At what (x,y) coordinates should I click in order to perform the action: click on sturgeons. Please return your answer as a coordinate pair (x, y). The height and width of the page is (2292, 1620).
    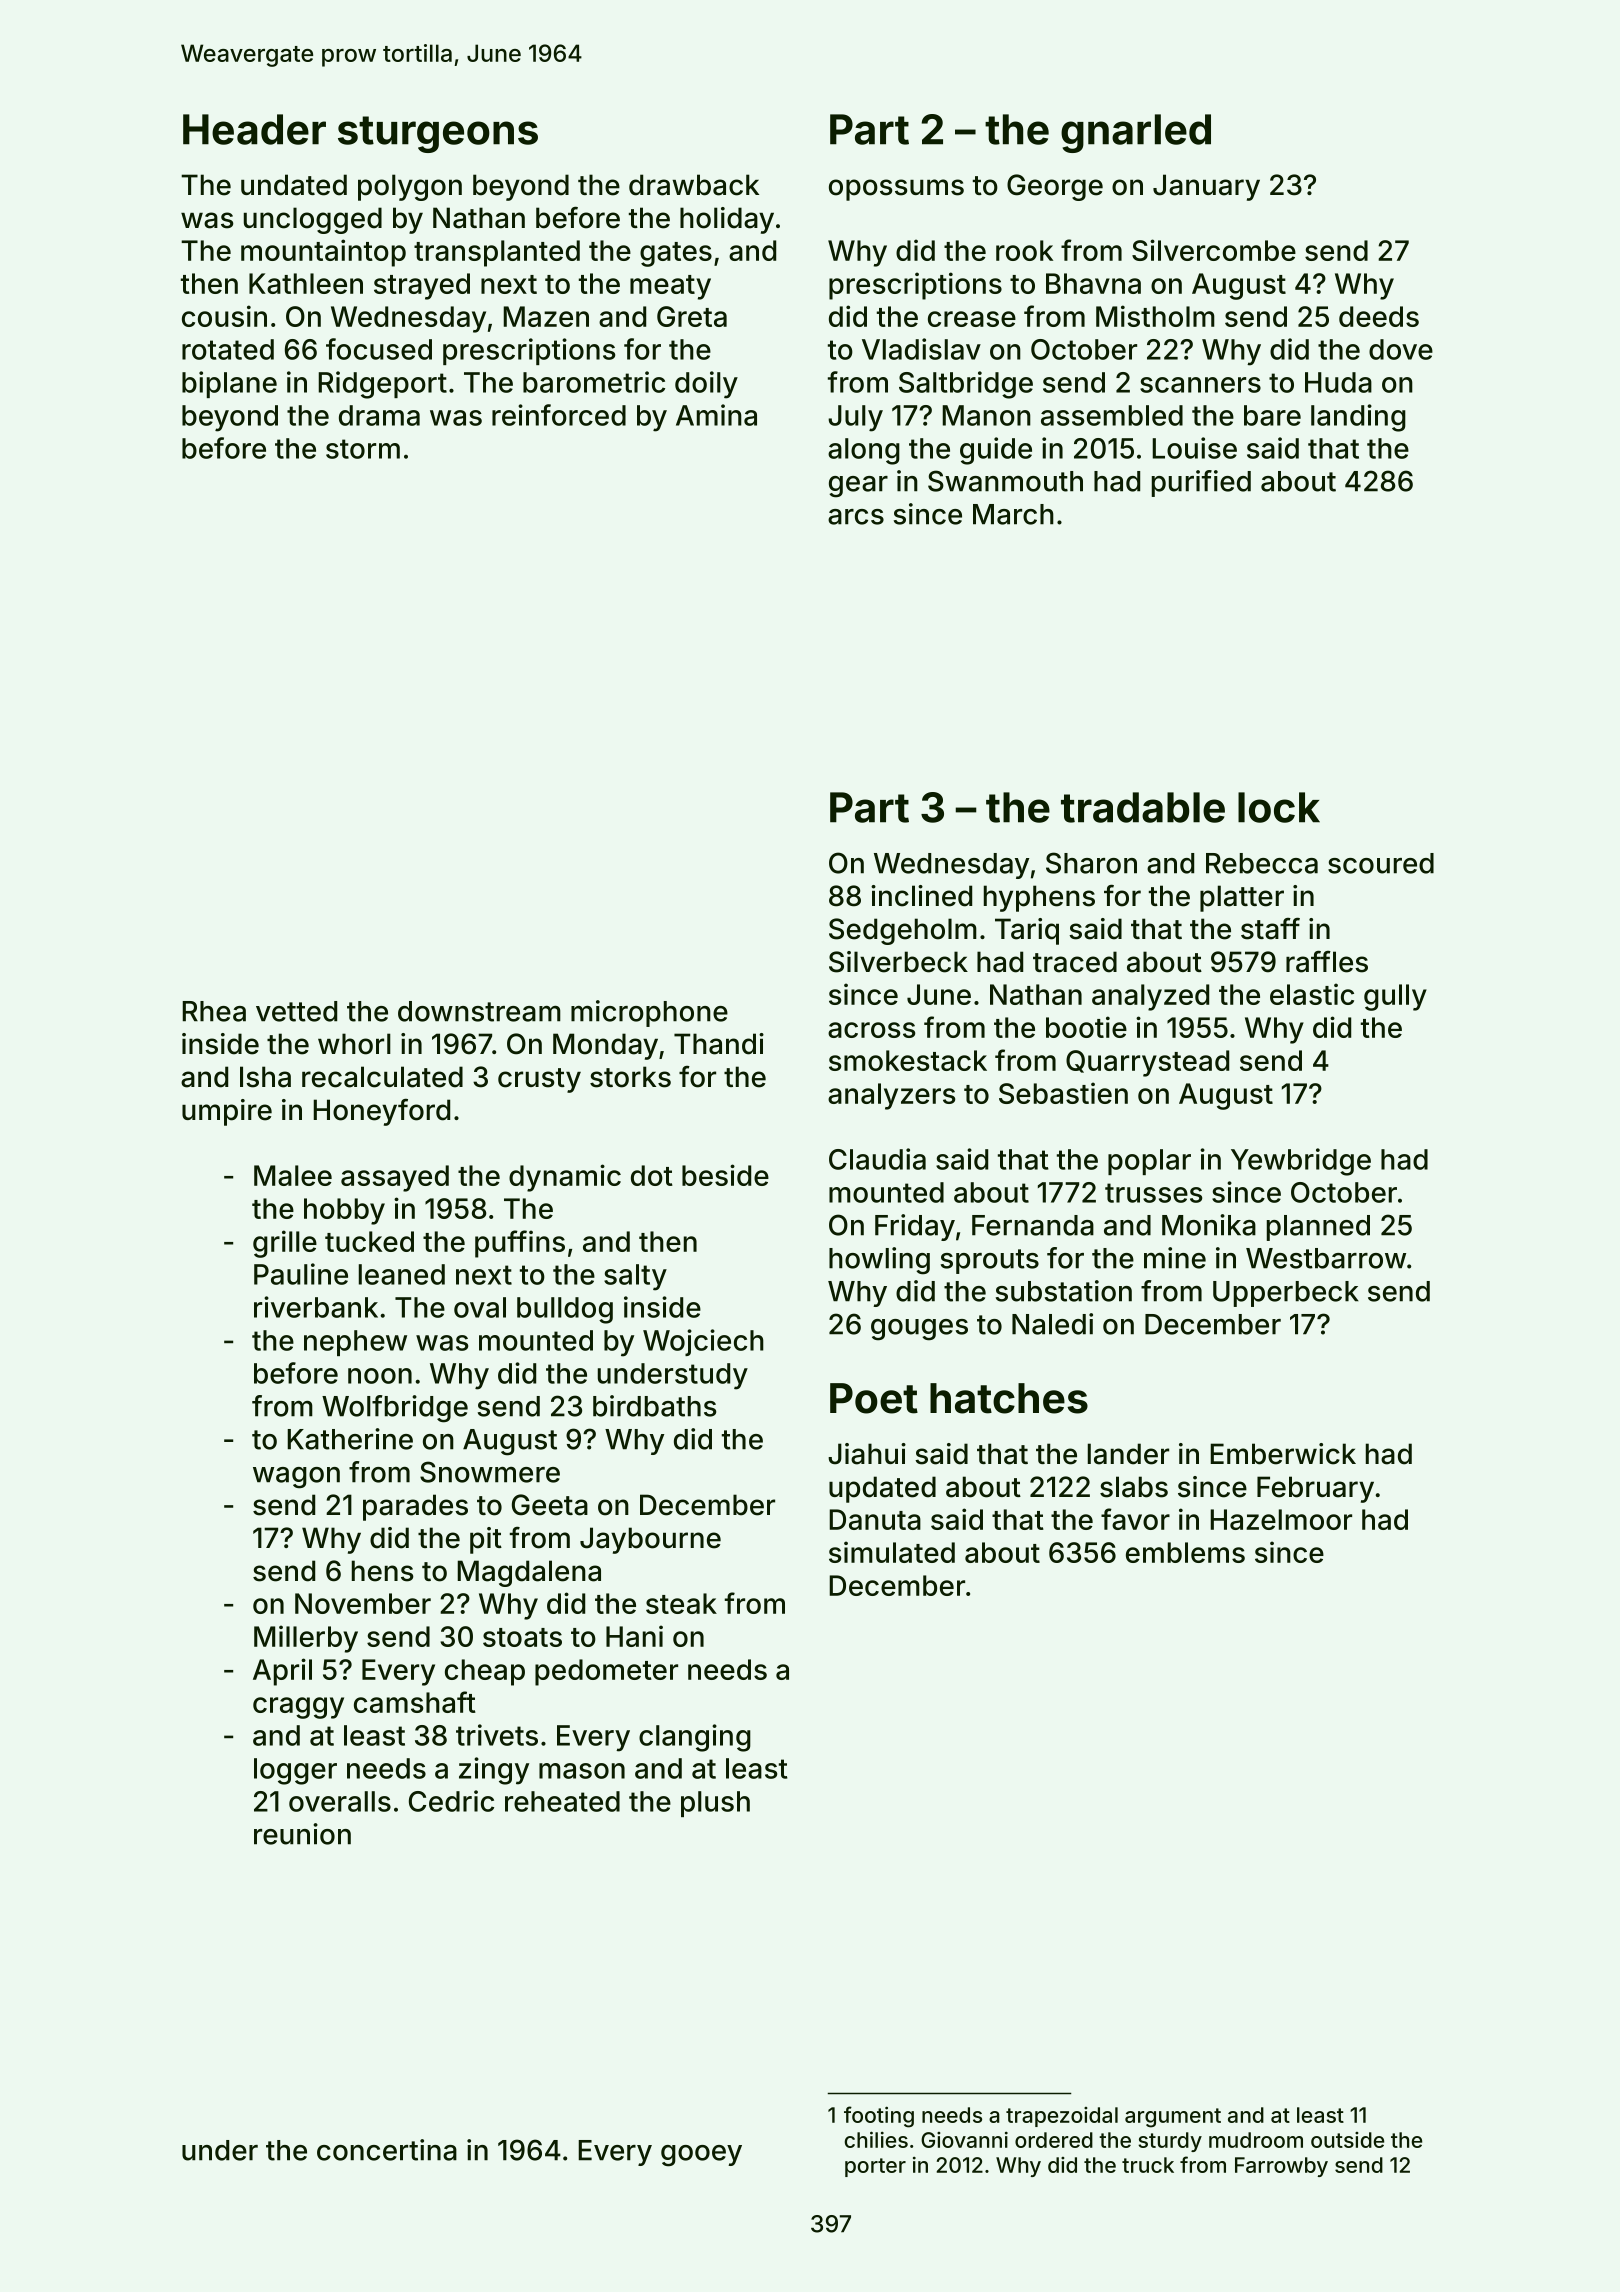
    Looking at the image, I should click on (438, 134).
